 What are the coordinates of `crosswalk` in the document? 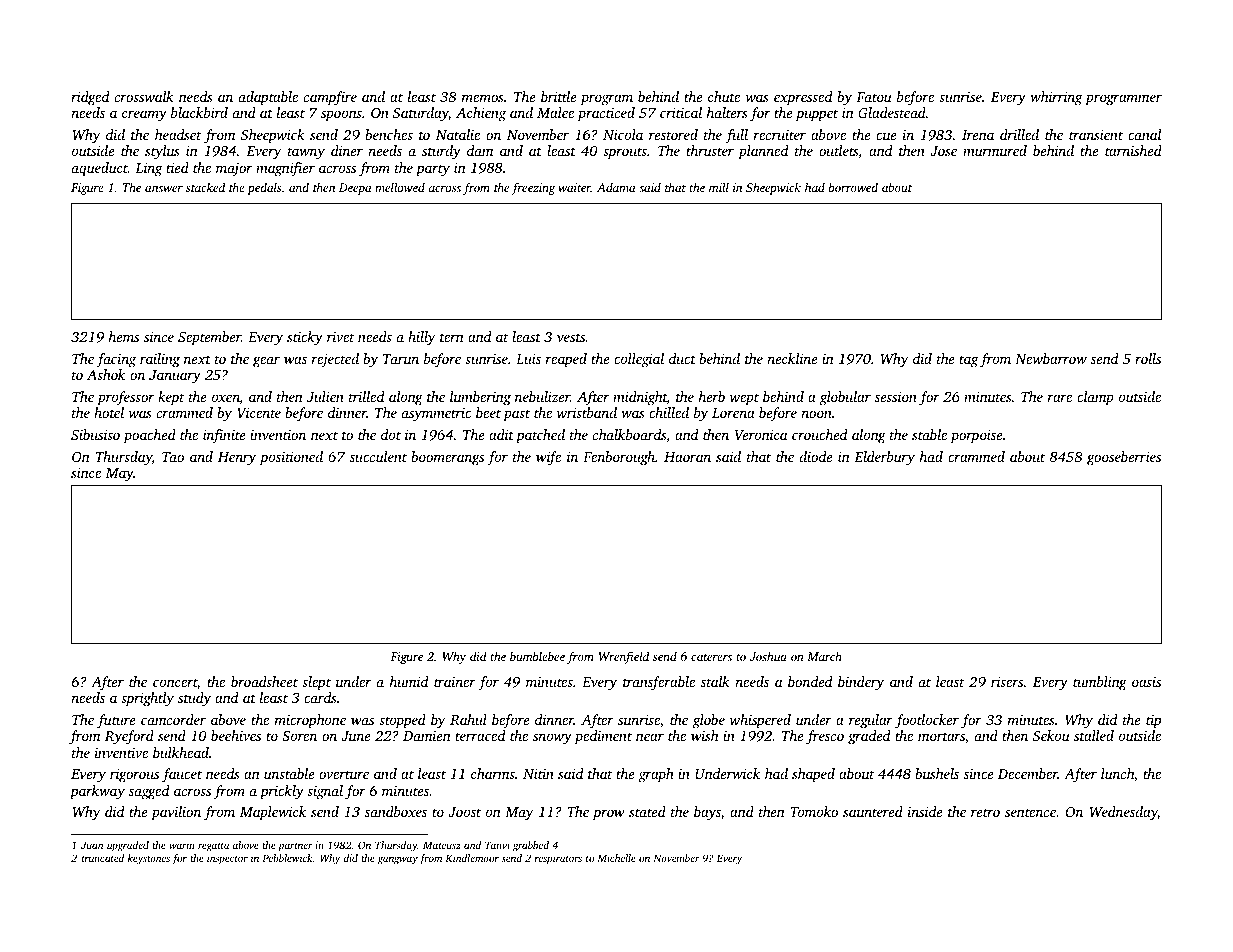 It's located at (144, 96).
